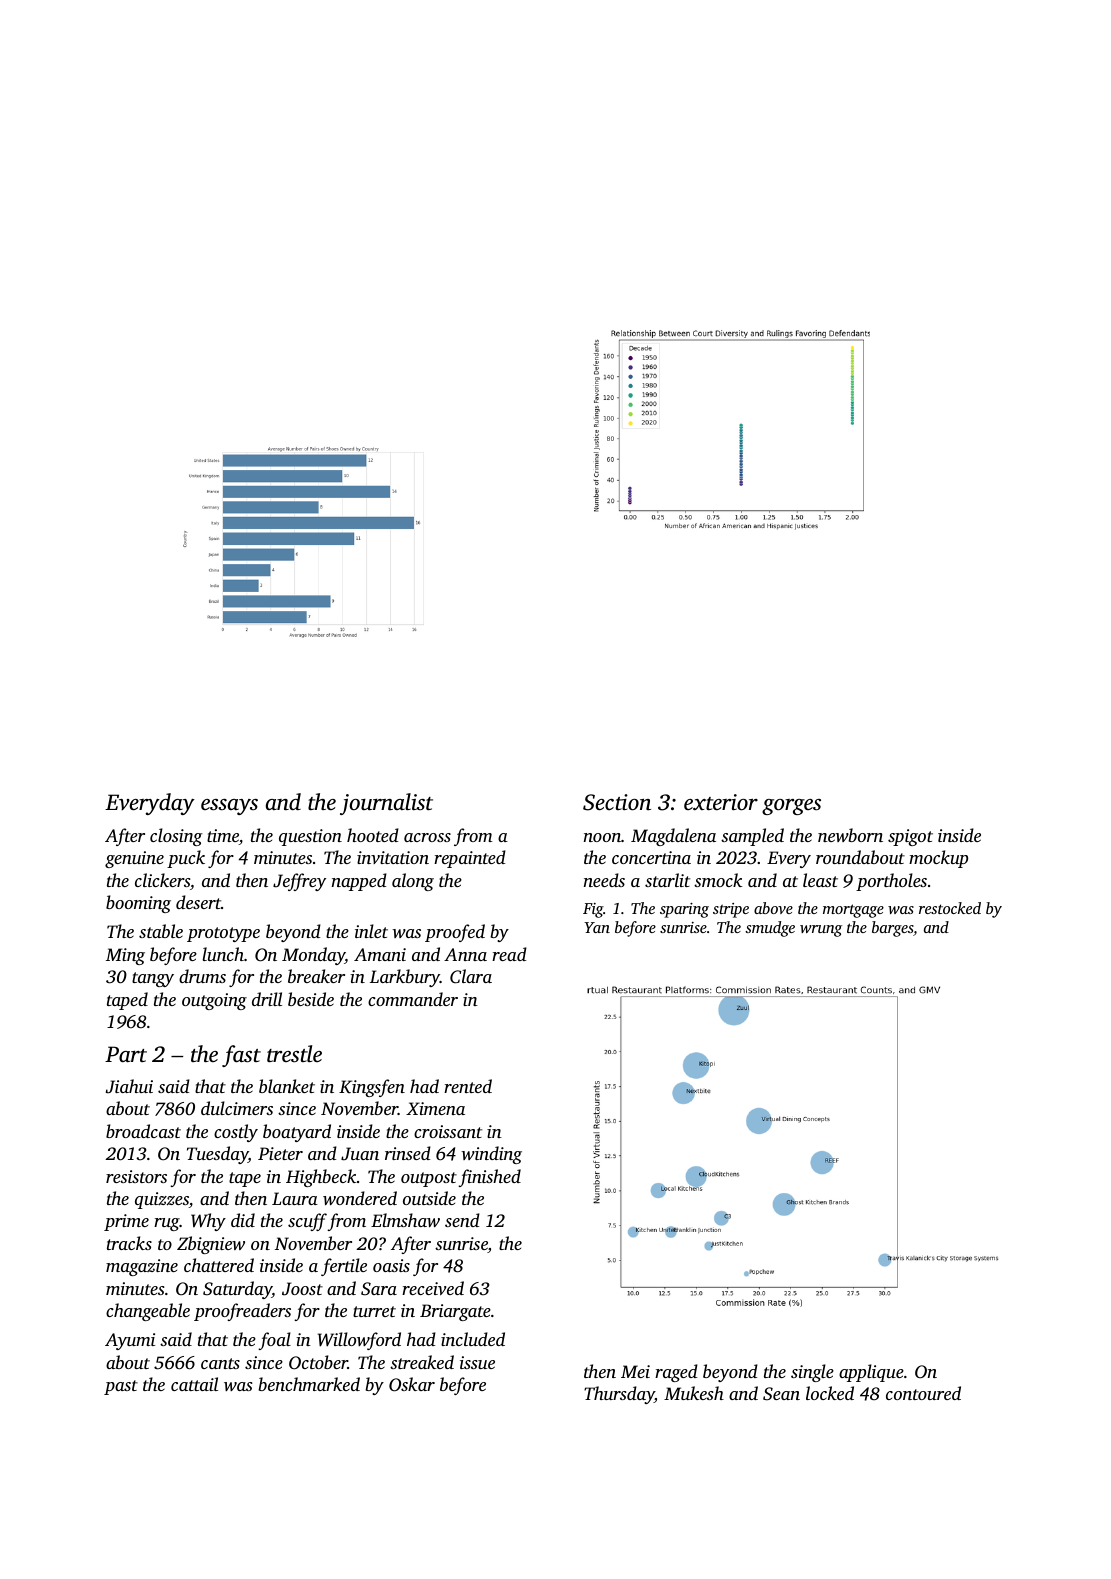 The image size is (1111, 1579). Describe the element at coordinates (910, 837) in the screenshot. I see `spigot` at that location.
